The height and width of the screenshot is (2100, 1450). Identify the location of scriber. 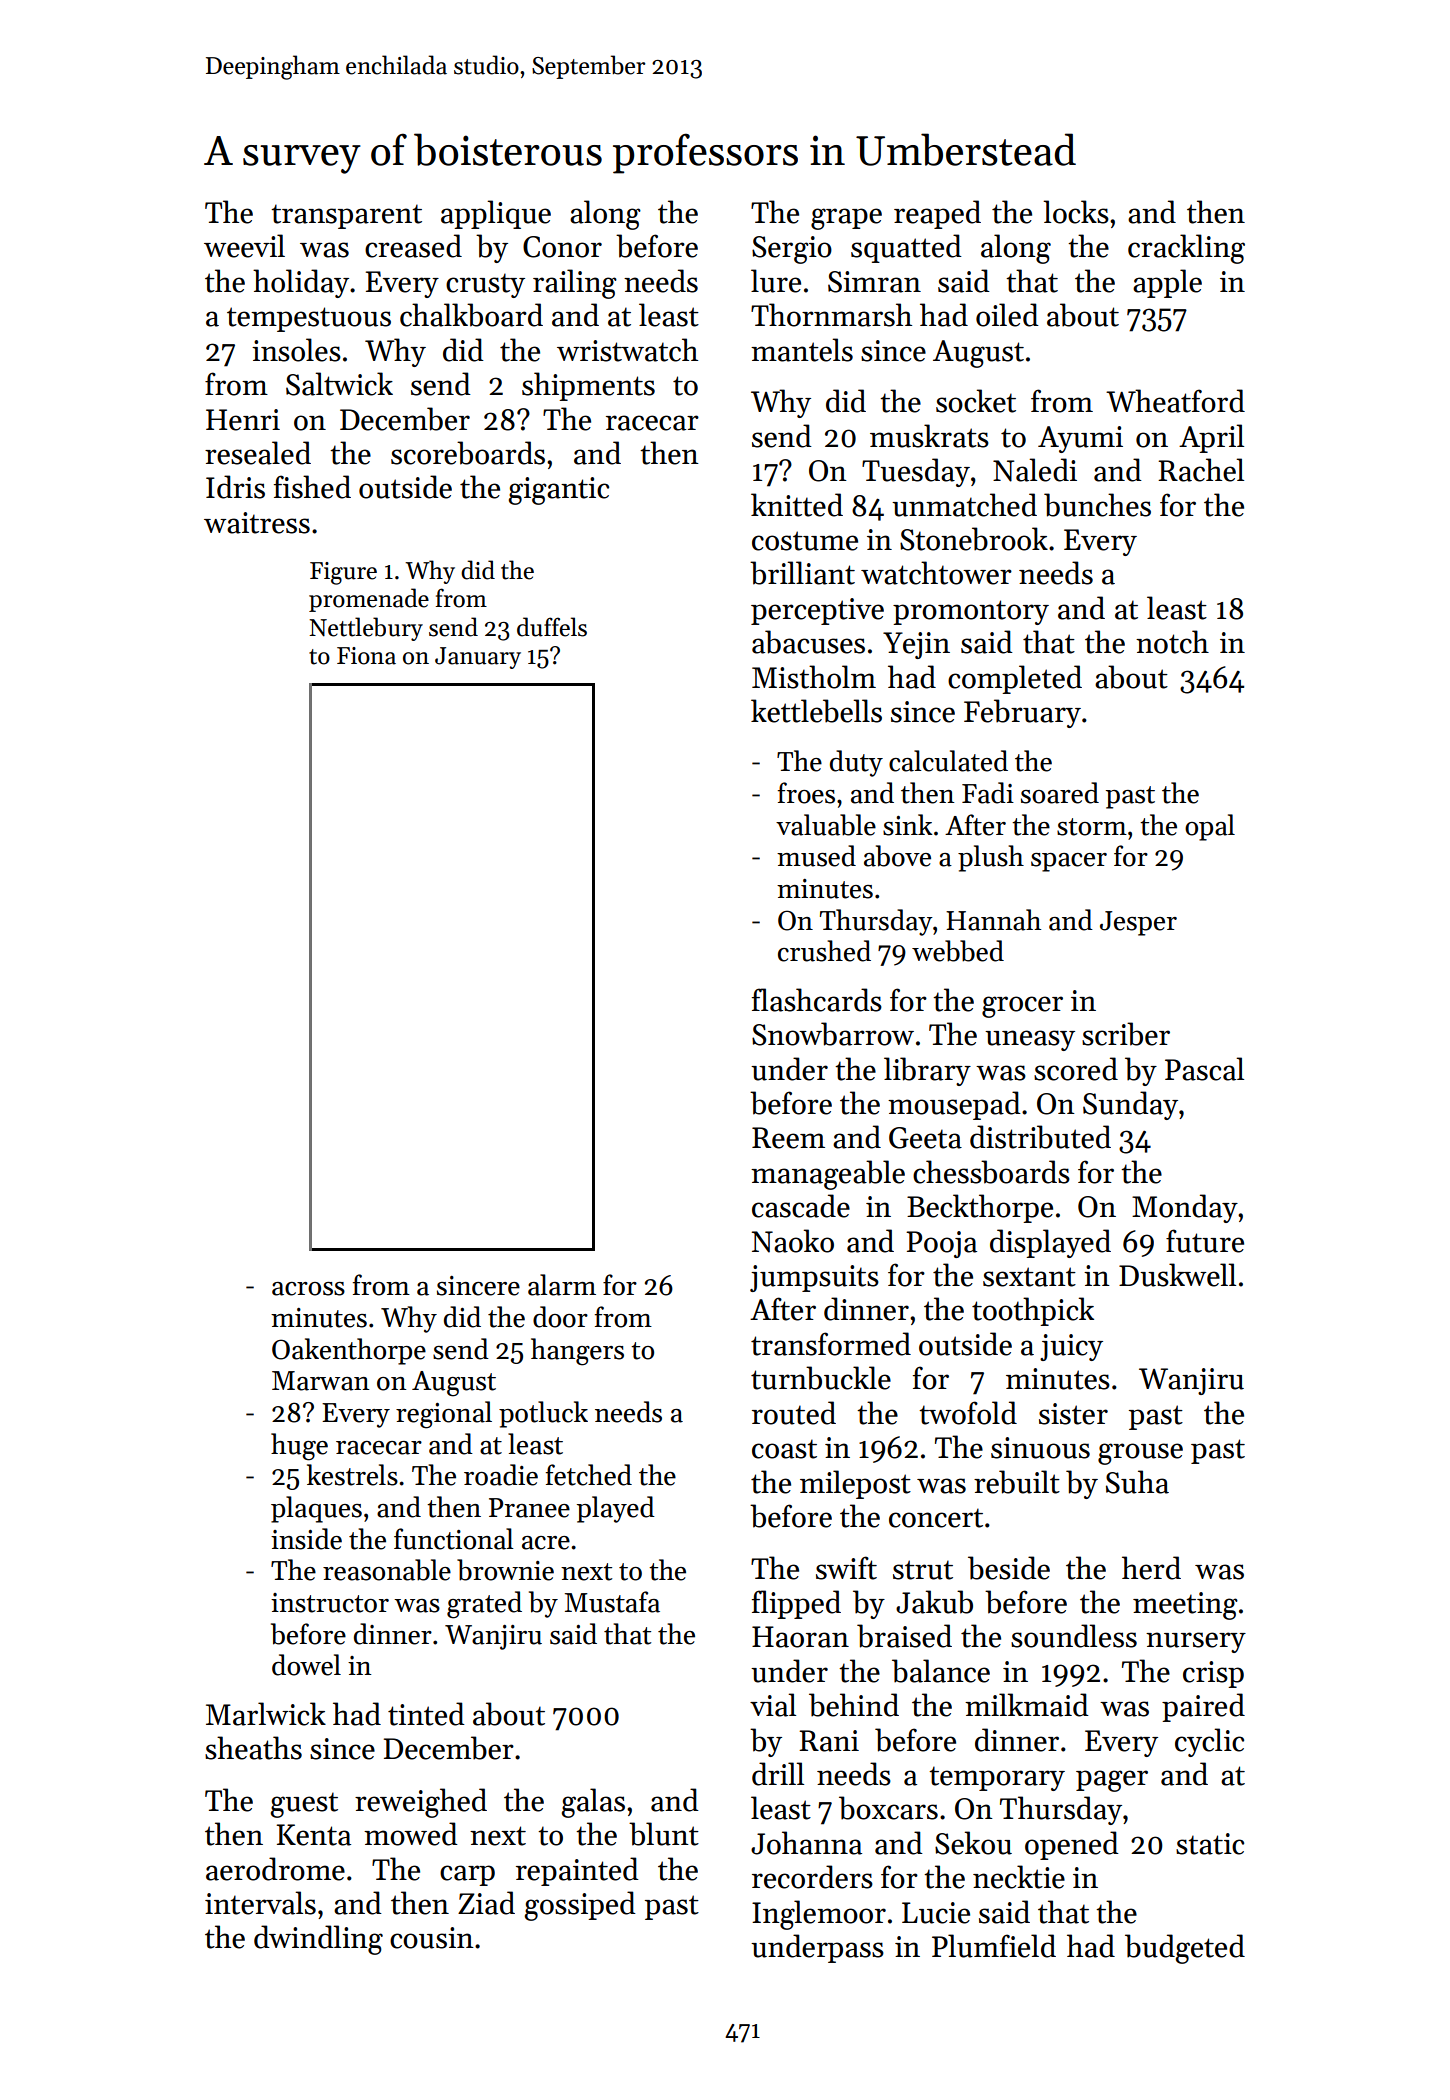
(1126, 1034).
